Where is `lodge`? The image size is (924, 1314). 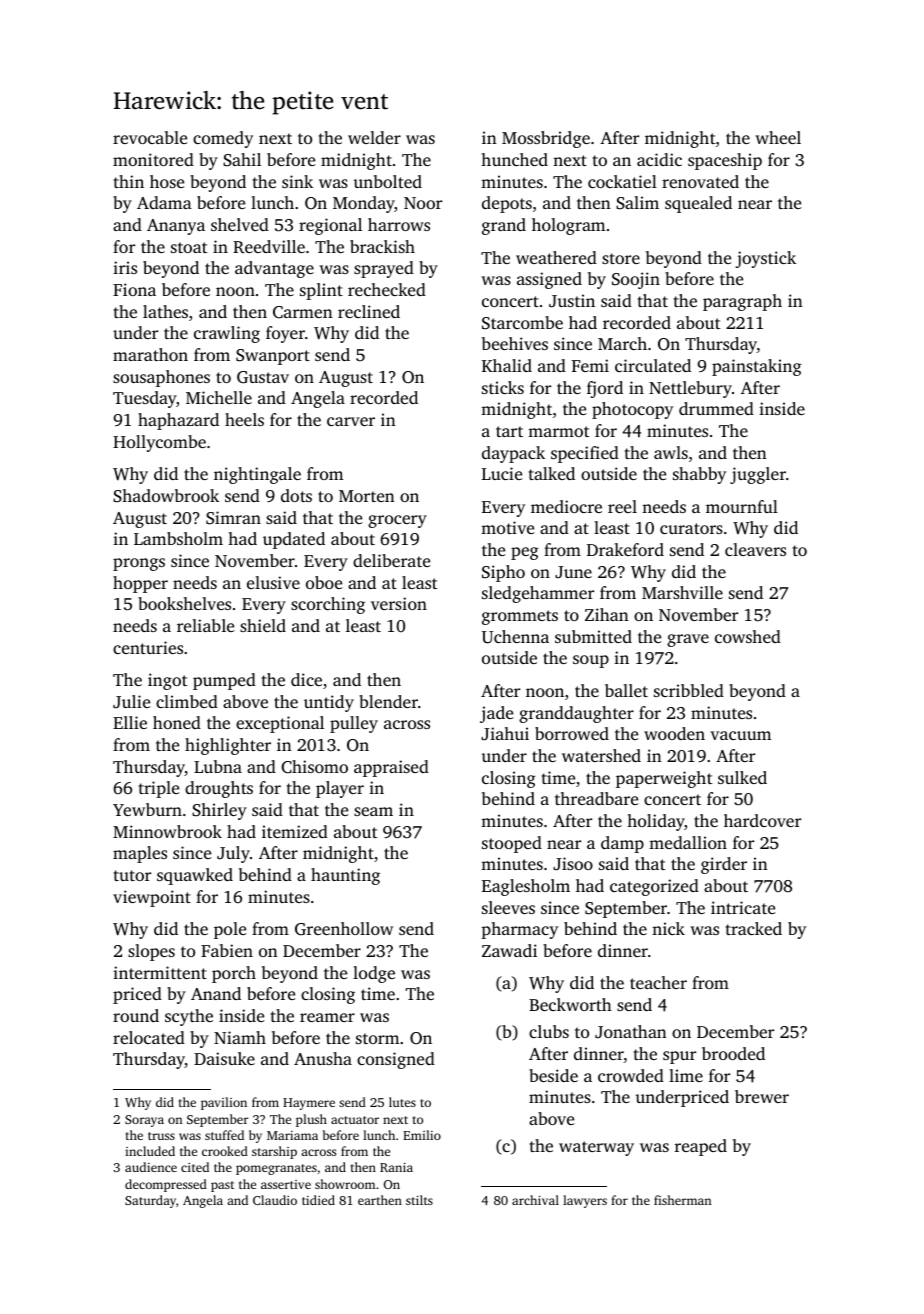
lodge is located at coordinates (374, 974).
